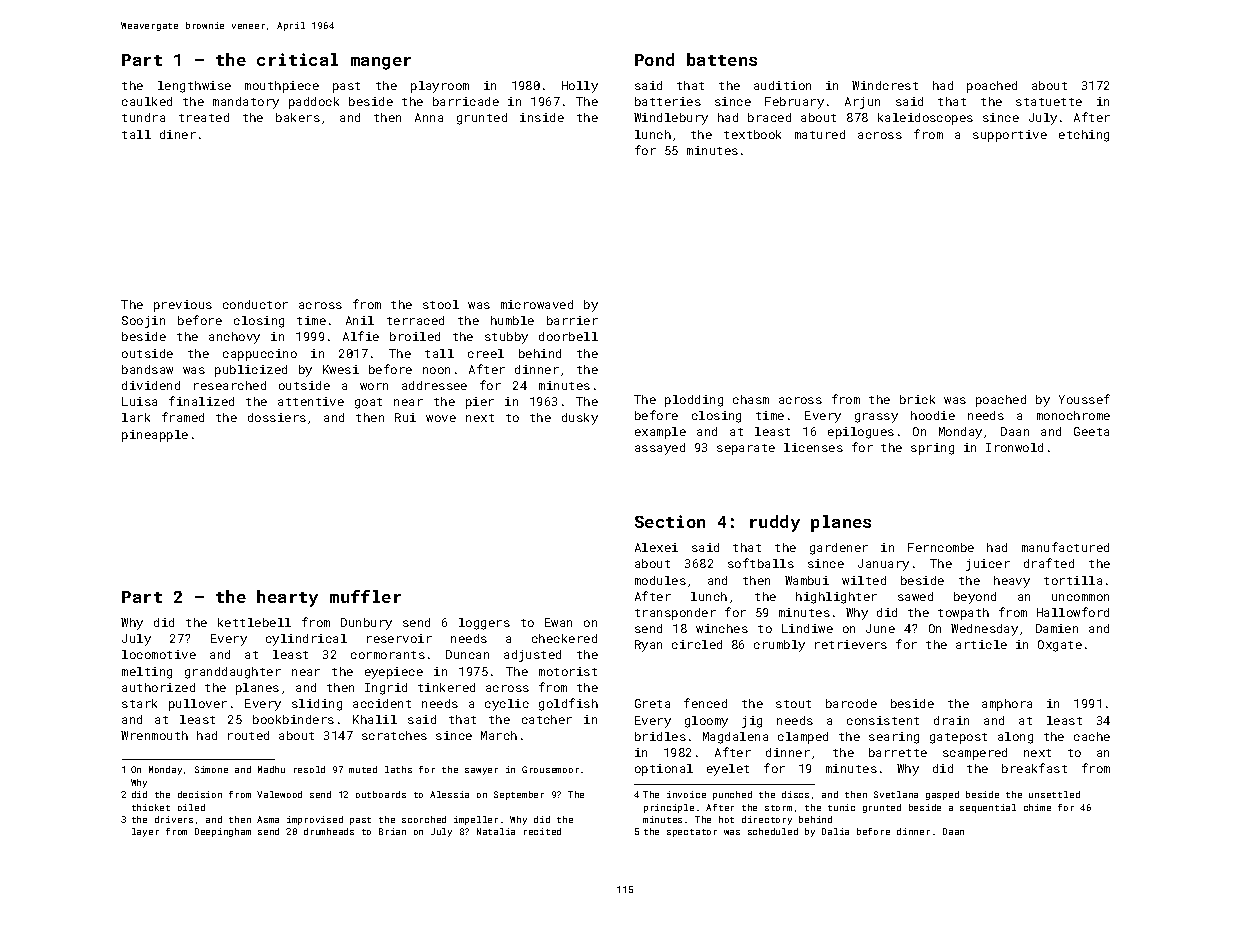  What do you see at coordinates (1084, 399) in the document?
I see `Youssef` at bounding box center [1084, 399].
